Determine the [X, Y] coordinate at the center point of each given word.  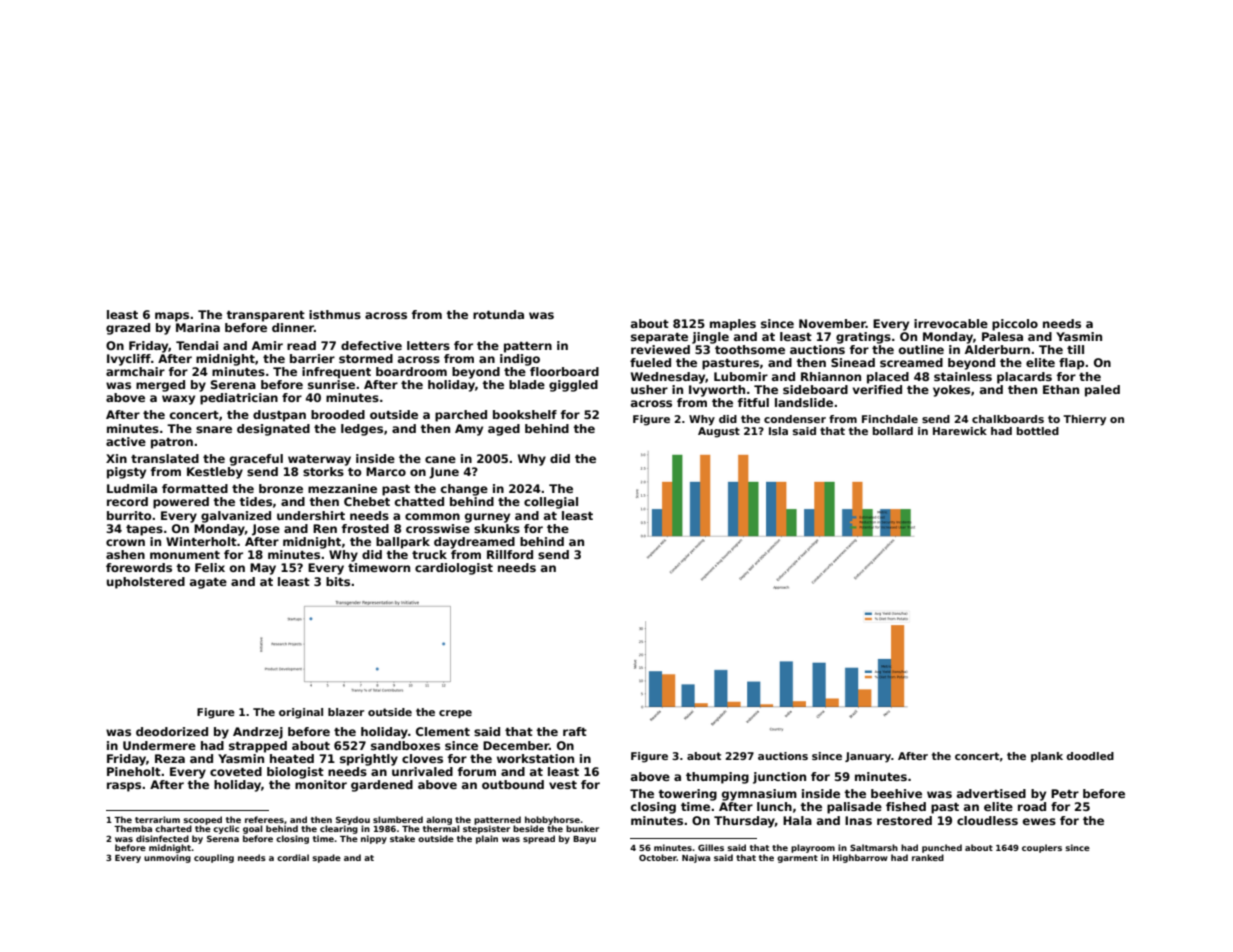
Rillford [510, 554]
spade [326, 858]
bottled [1038, 431]
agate [208, 583]
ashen [125, 554]
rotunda [498, 314]
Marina [198, 327]
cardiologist [454, 569]
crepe [455, 714]
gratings [863, 338]
